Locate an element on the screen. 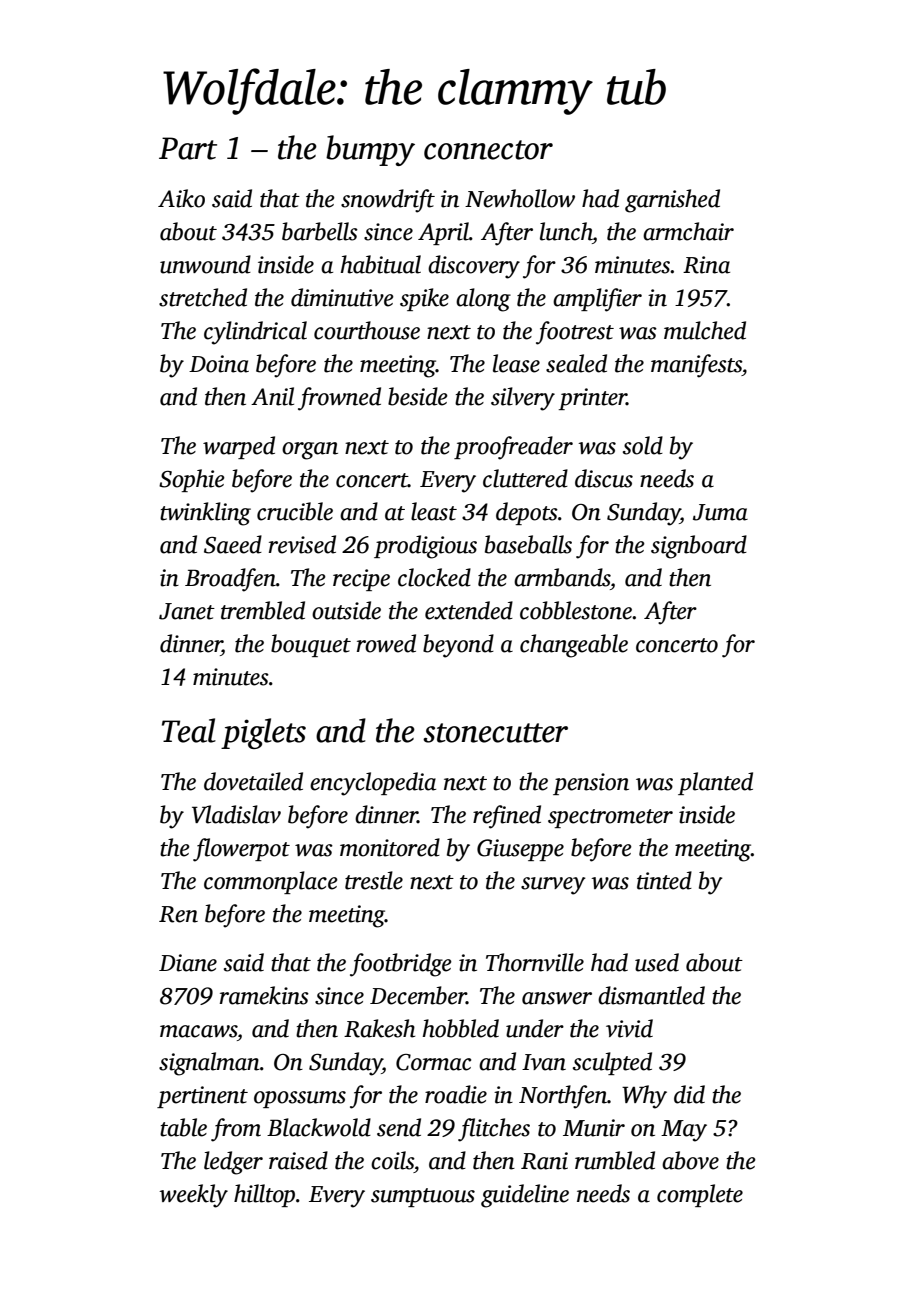 This screenshot has width=924, height=1311. garnished is located at coordinates (672, 201).
